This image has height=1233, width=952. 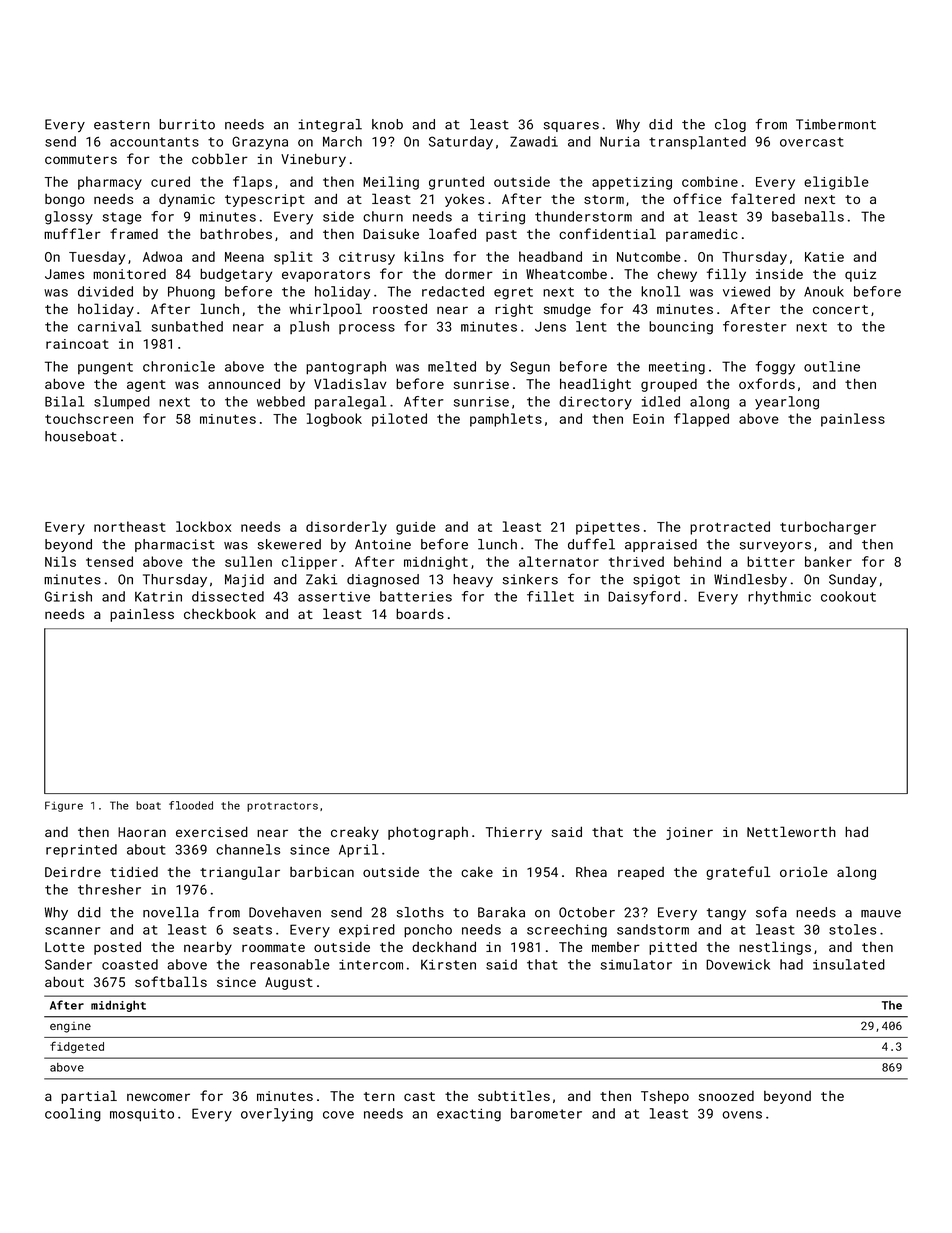 What do you see at coordinates (836, 124) in the image?
I see `Timbermont` at bounding box center [836, 124].
